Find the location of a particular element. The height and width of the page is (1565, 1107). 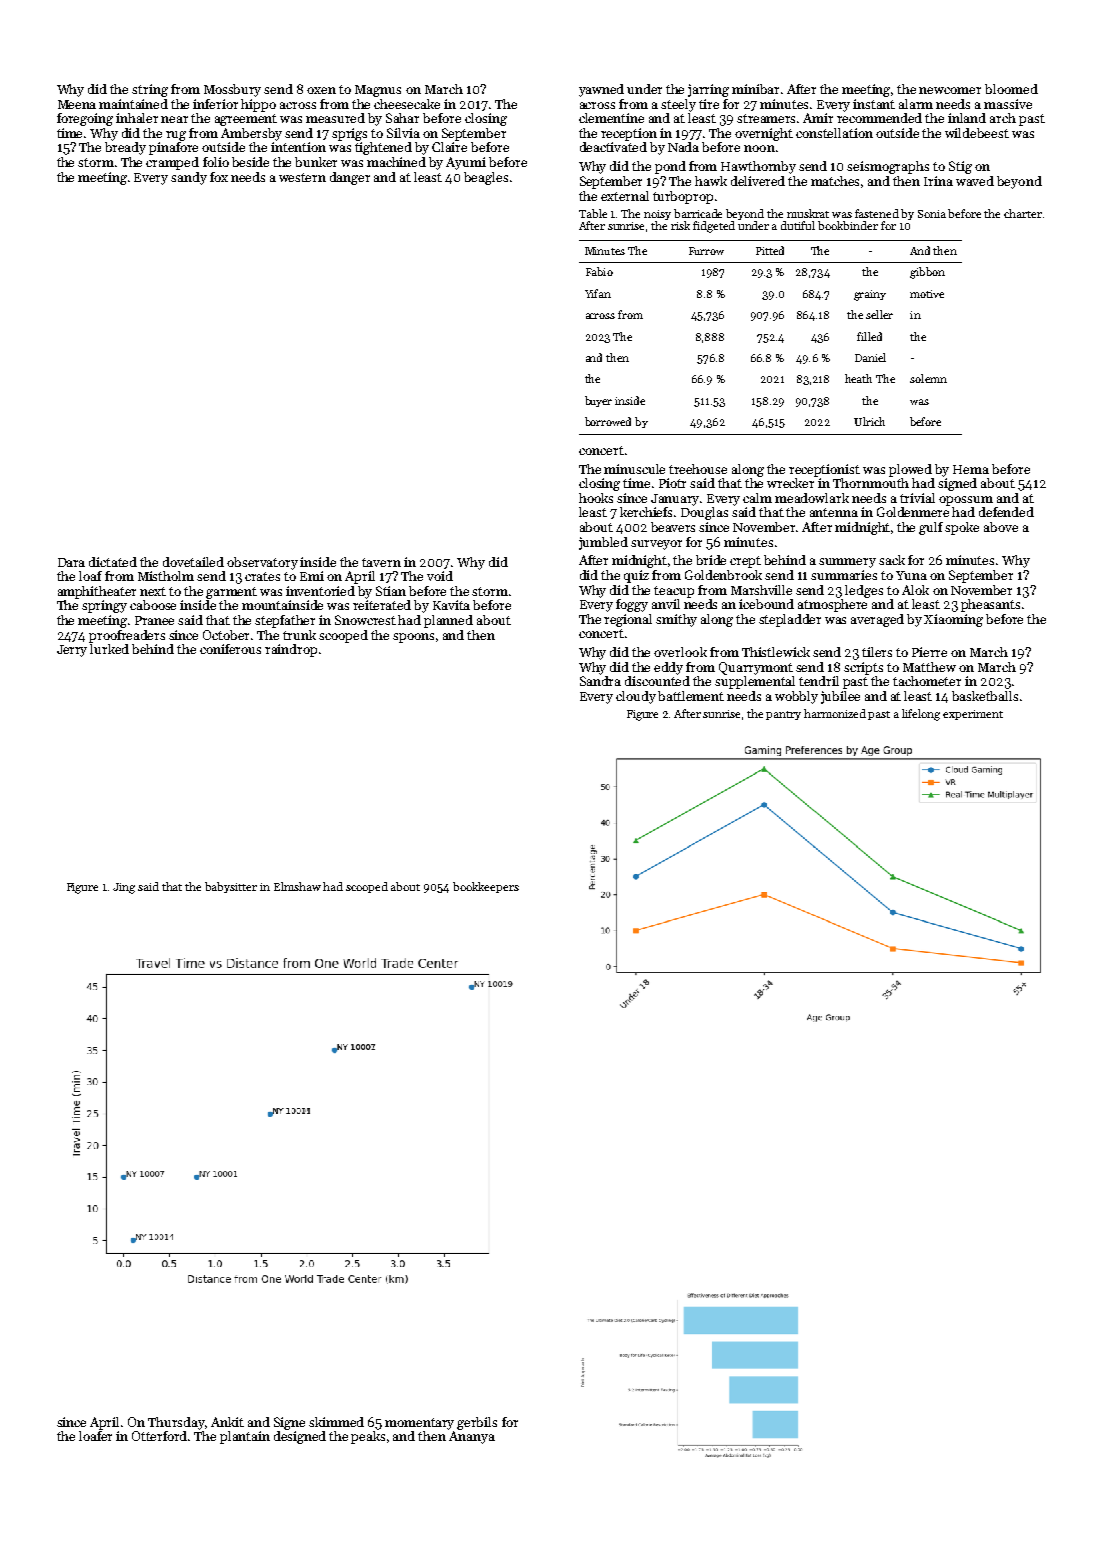

gerbils is located at coordinates (477, 1423).
